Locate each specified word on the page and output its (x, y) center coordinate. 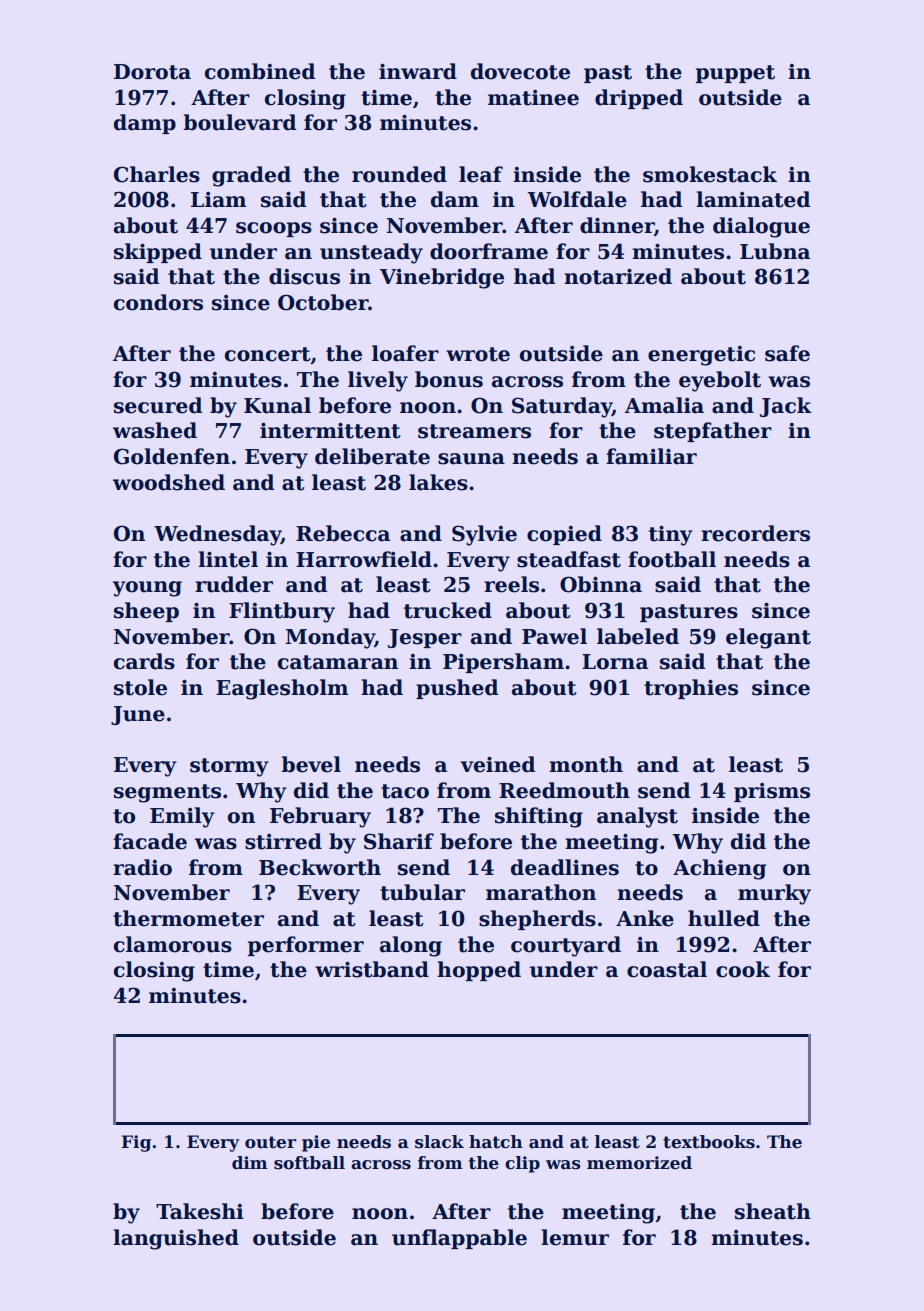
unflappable (459, 1239)
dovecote (520, 71)
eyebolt (720, 381)
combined (260, 71)
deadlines (565, 867)
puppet (735, 74)
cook (743, 969)
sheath (773, 1211)
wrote (478, 354)
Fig (136, 1143)
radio (142, 867)
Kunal (277, 405)
